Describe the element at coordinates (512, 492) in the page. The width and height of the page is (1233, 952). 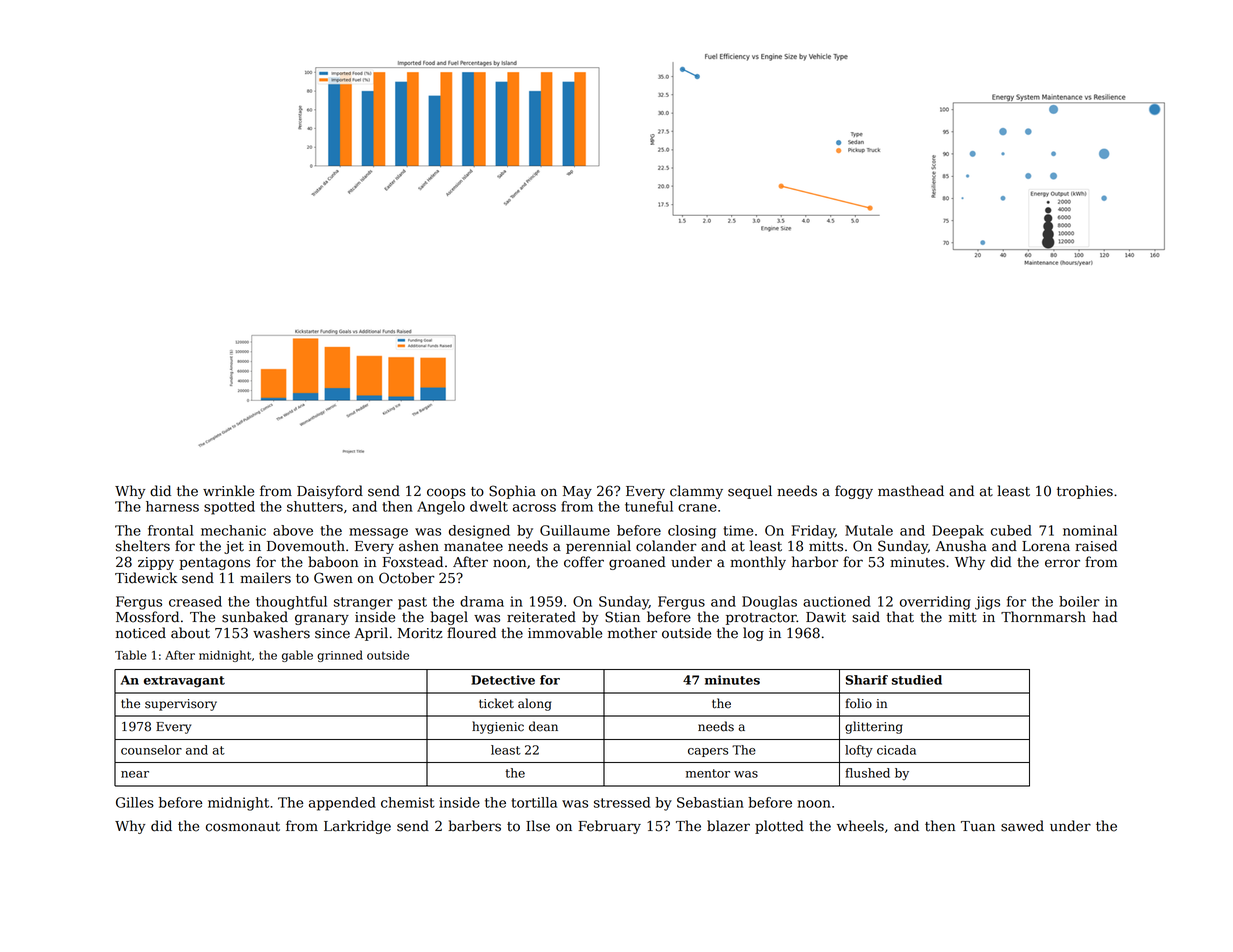
I see `Sophia` at that location.
